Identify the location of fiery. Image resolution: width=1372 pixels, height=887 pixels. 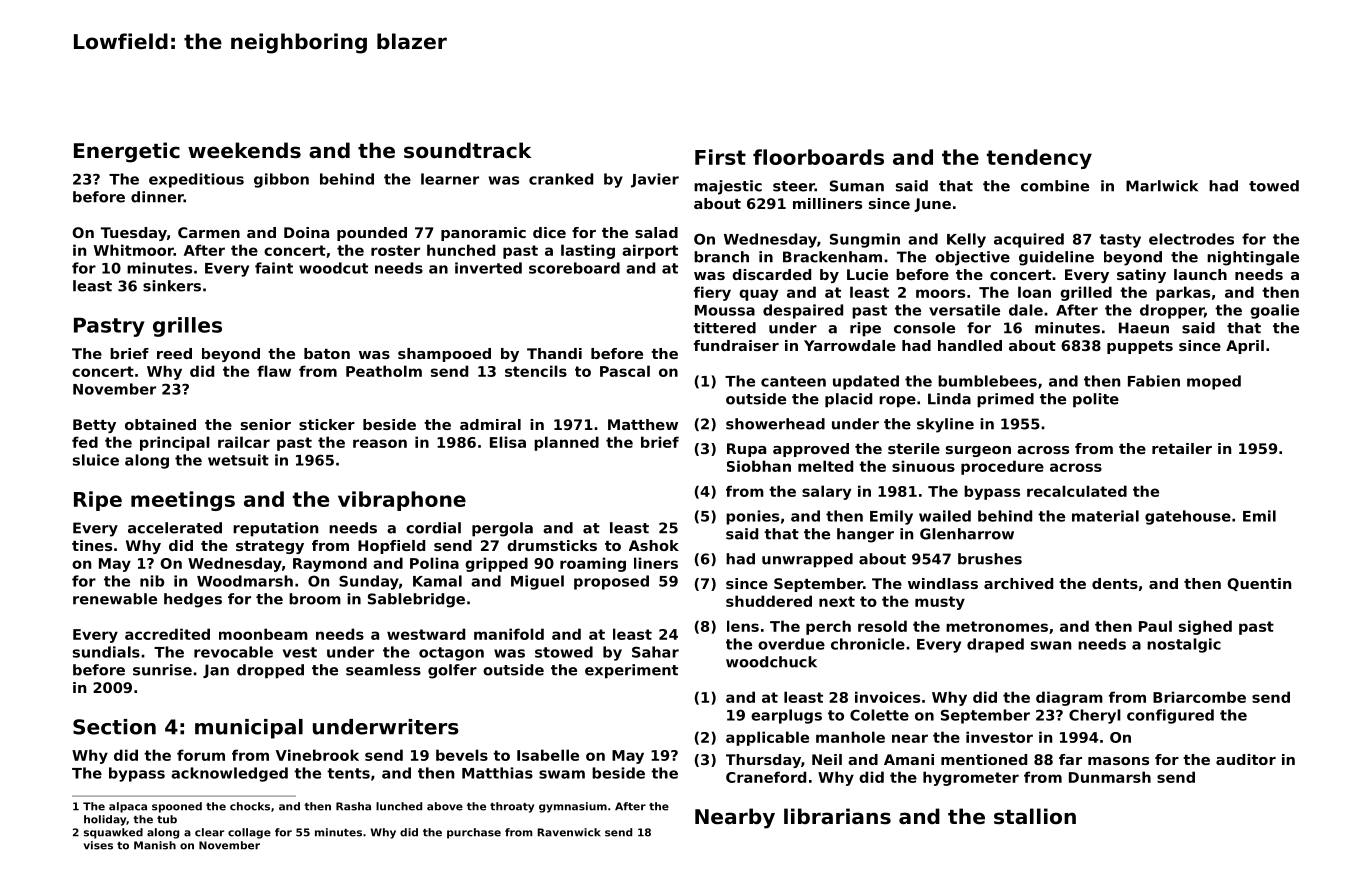
(712, 293).
